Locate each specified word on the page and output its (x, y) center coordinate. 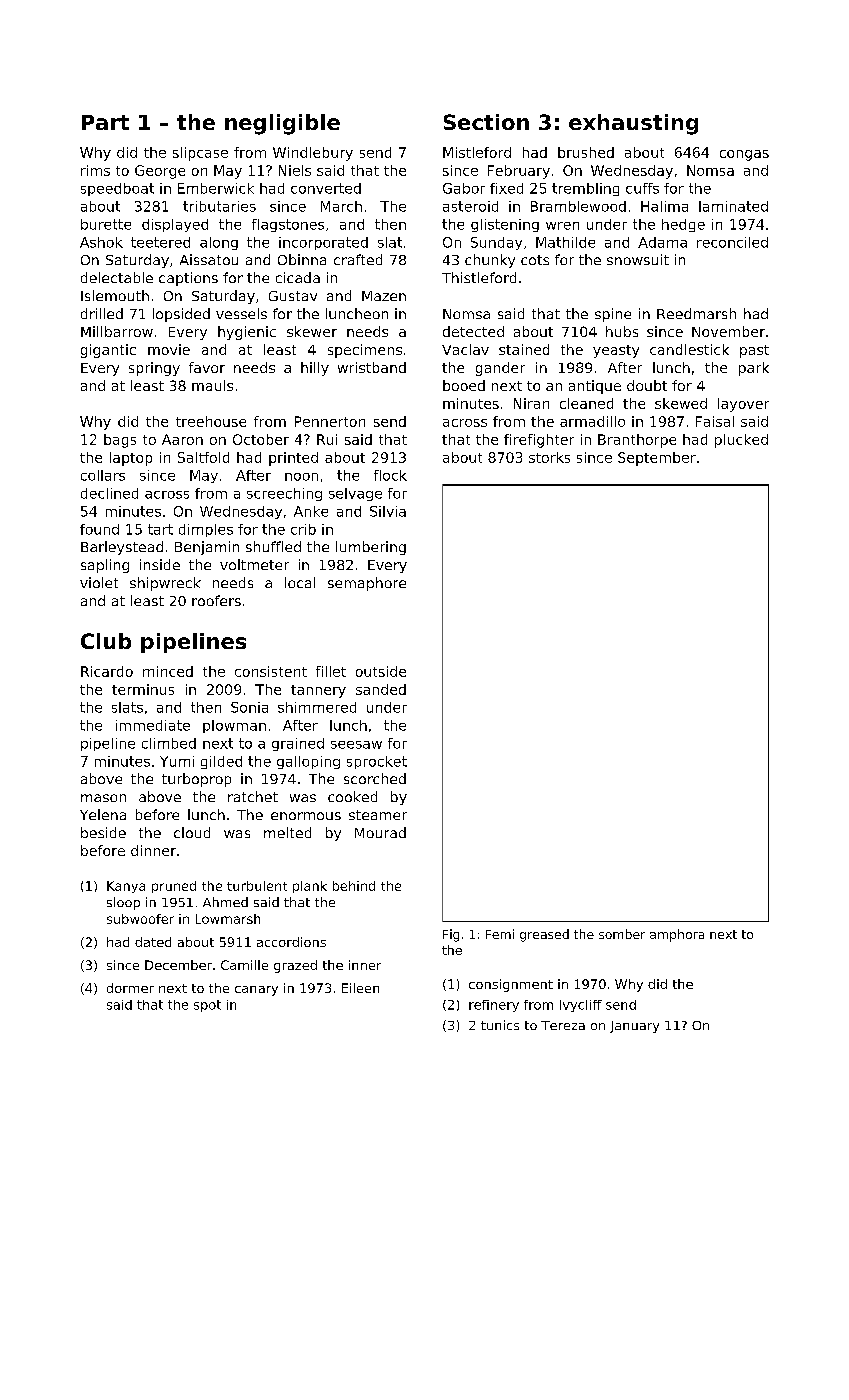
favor (207, 367)
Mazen (384, 296)
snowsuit (638, 259)
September (657, 459)
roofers (216, 600)
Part (105, 122)
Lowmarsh (228, 919)
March (341, 206)
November (728, 331)
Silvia (388, 511)
